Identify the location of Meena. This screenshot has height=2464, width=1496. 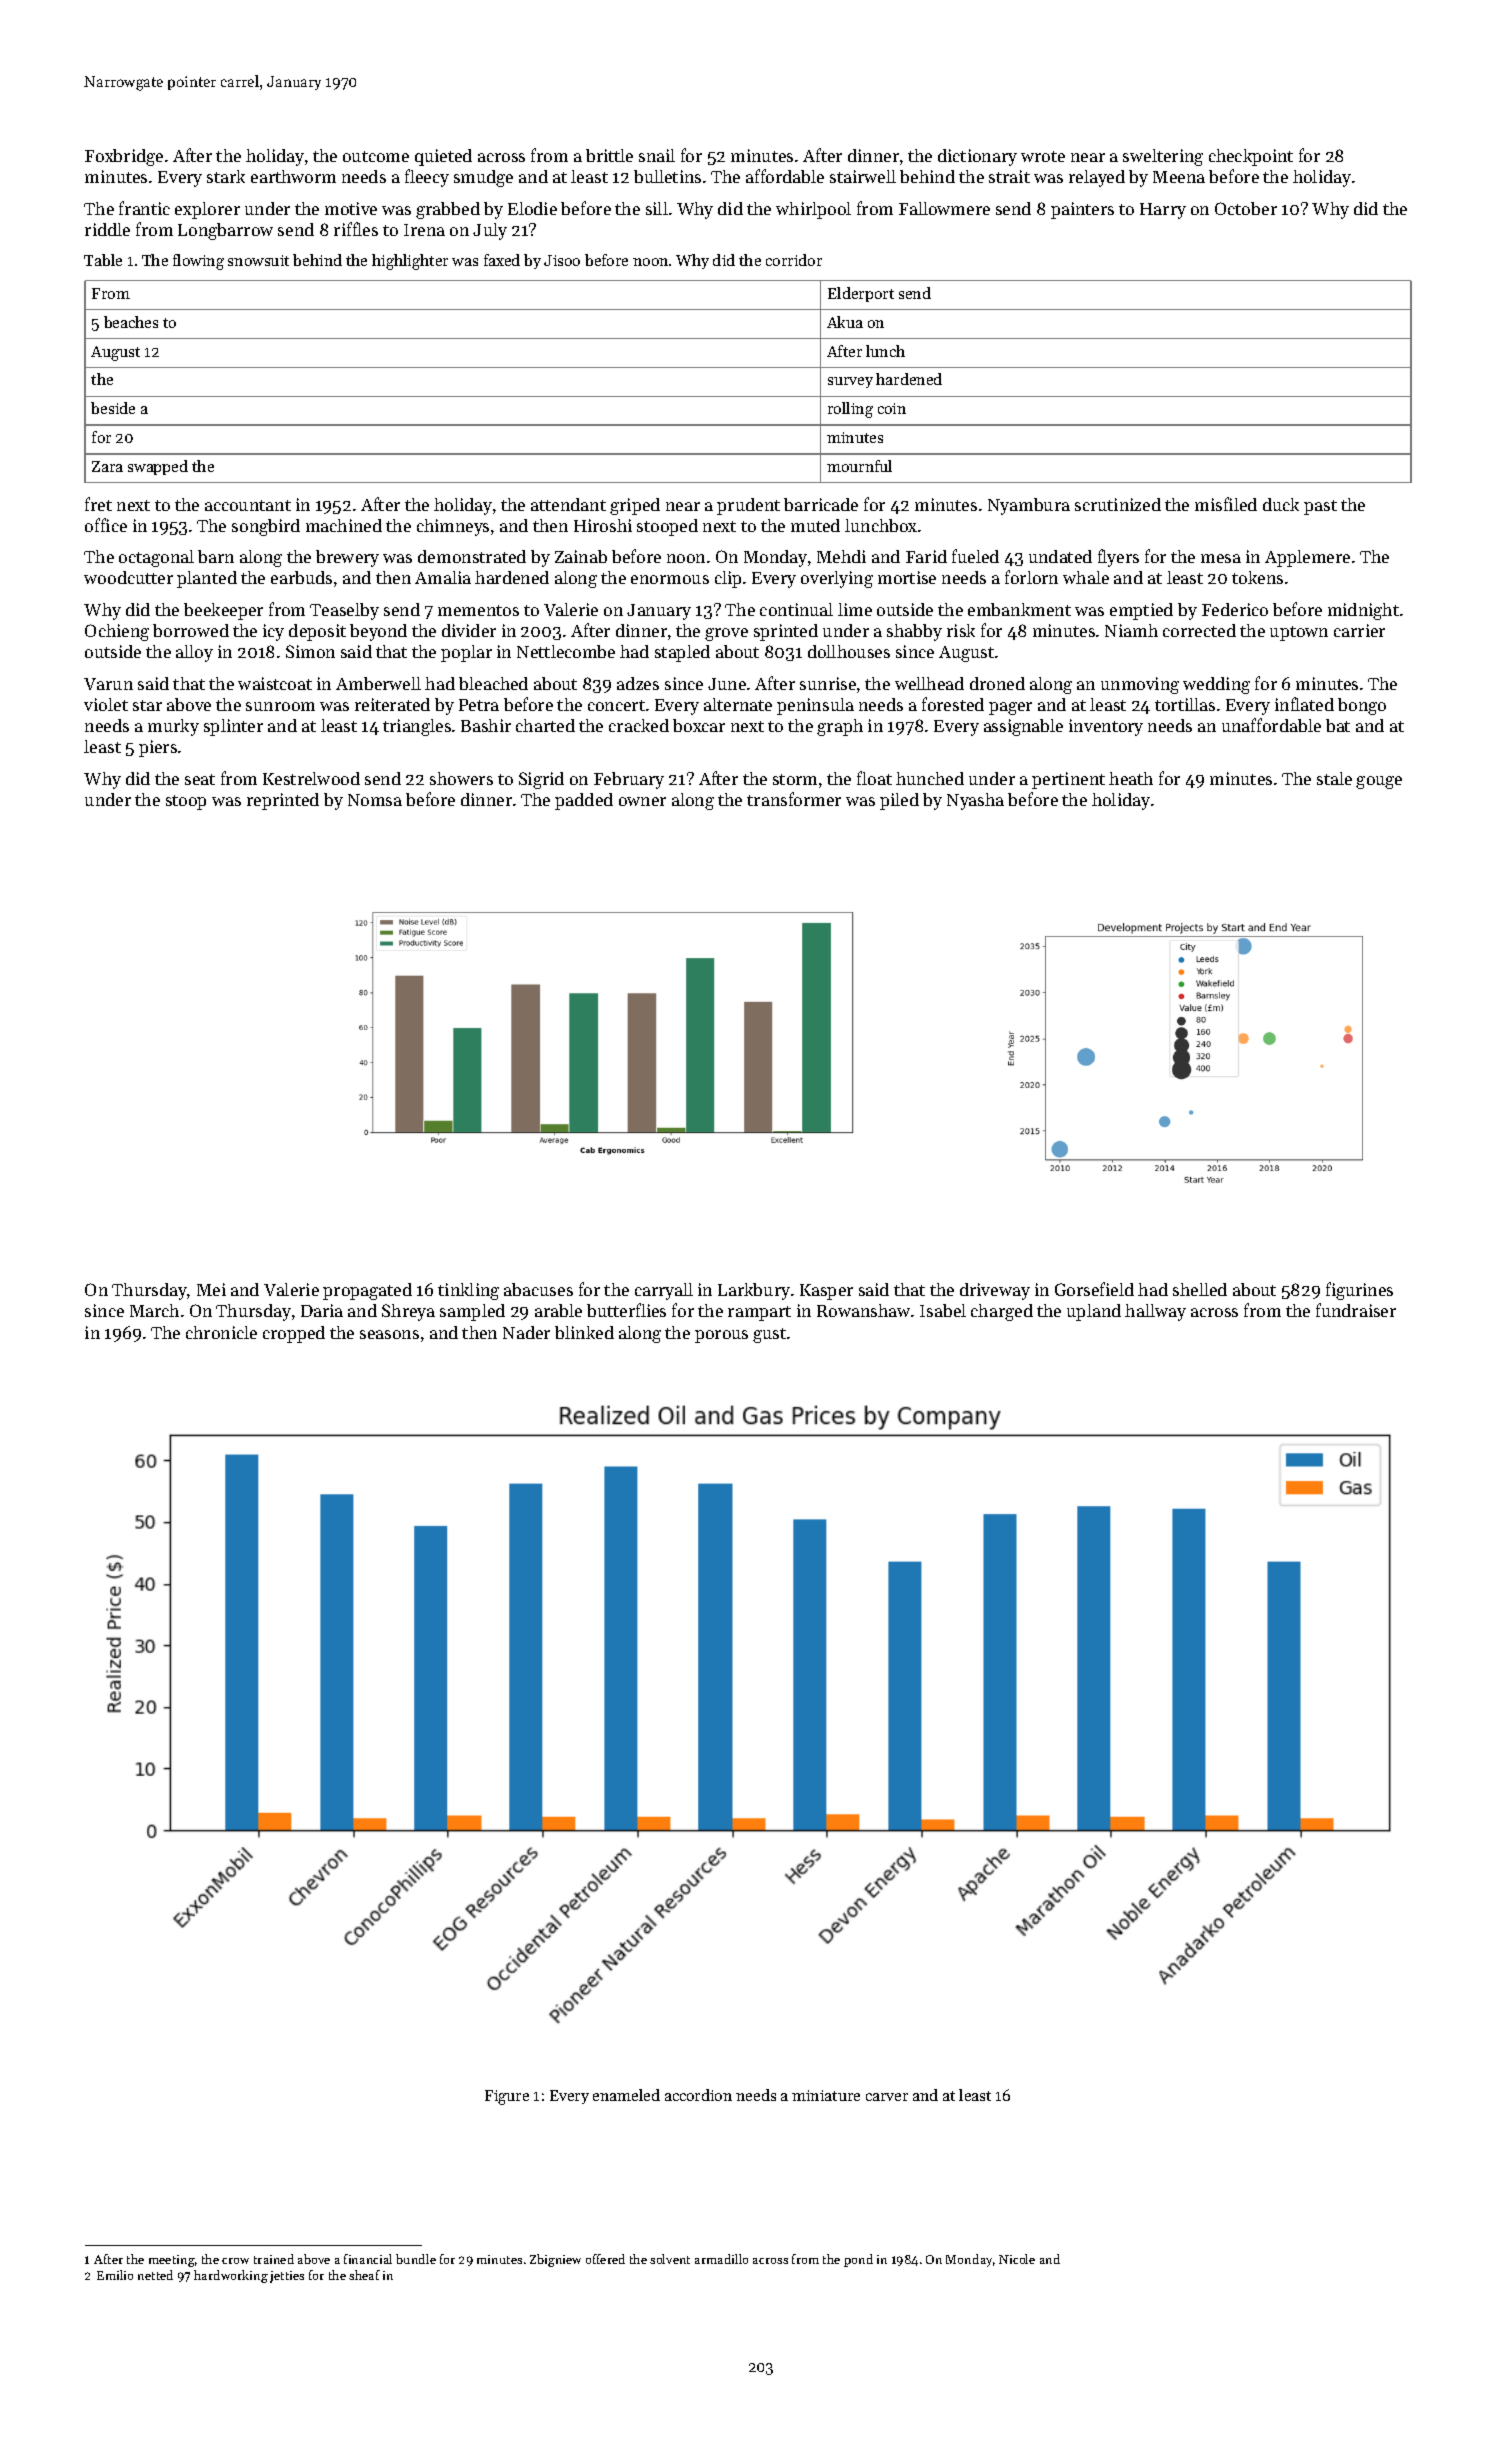
(1179, 177).
